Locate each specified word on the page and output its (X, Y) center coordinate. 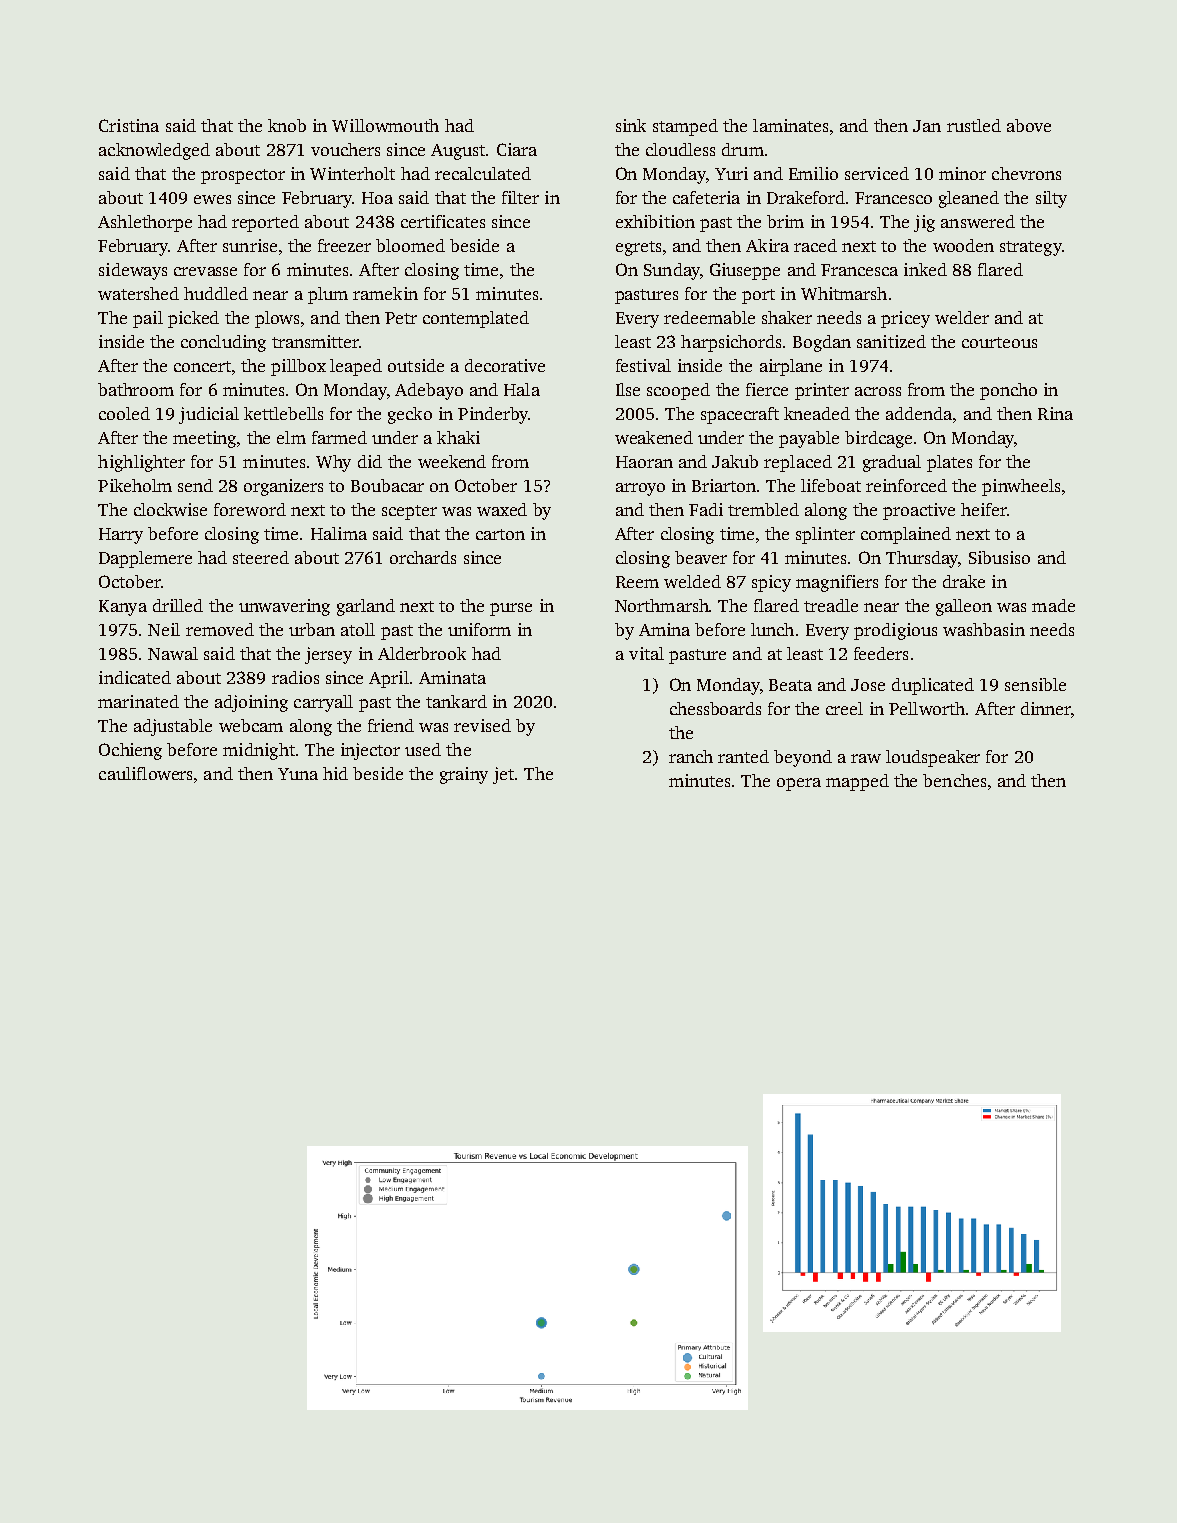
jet (503, 775)
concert (202, 366)
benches (954, 780)
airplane (791, 367)
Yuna (298, 774)
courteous (999, 342)
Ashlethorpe (145, 223)
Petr (401, 318)
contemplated (476, 319)
